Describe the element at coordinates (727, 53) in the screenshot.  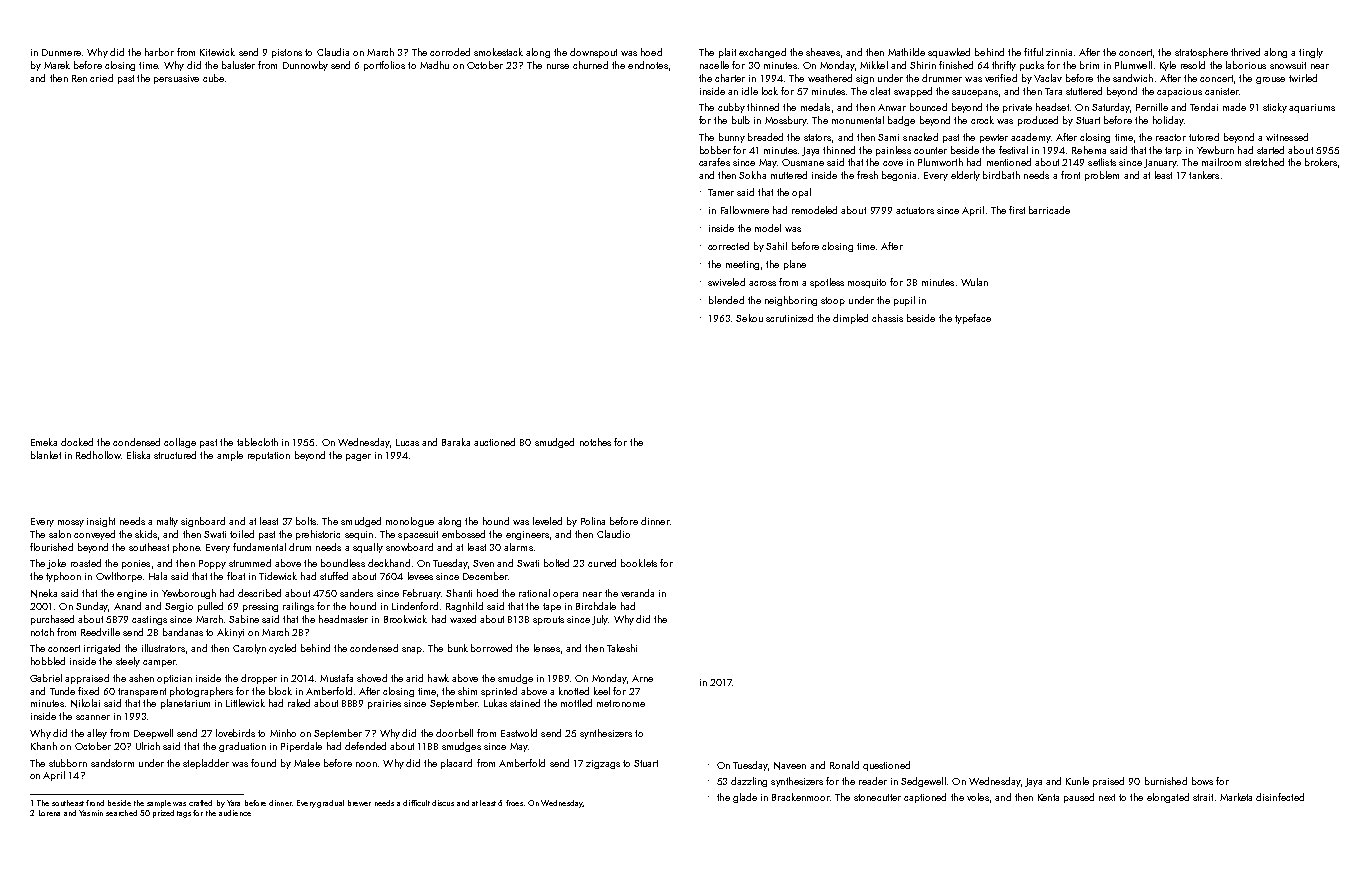
I see `plait` at that location.
